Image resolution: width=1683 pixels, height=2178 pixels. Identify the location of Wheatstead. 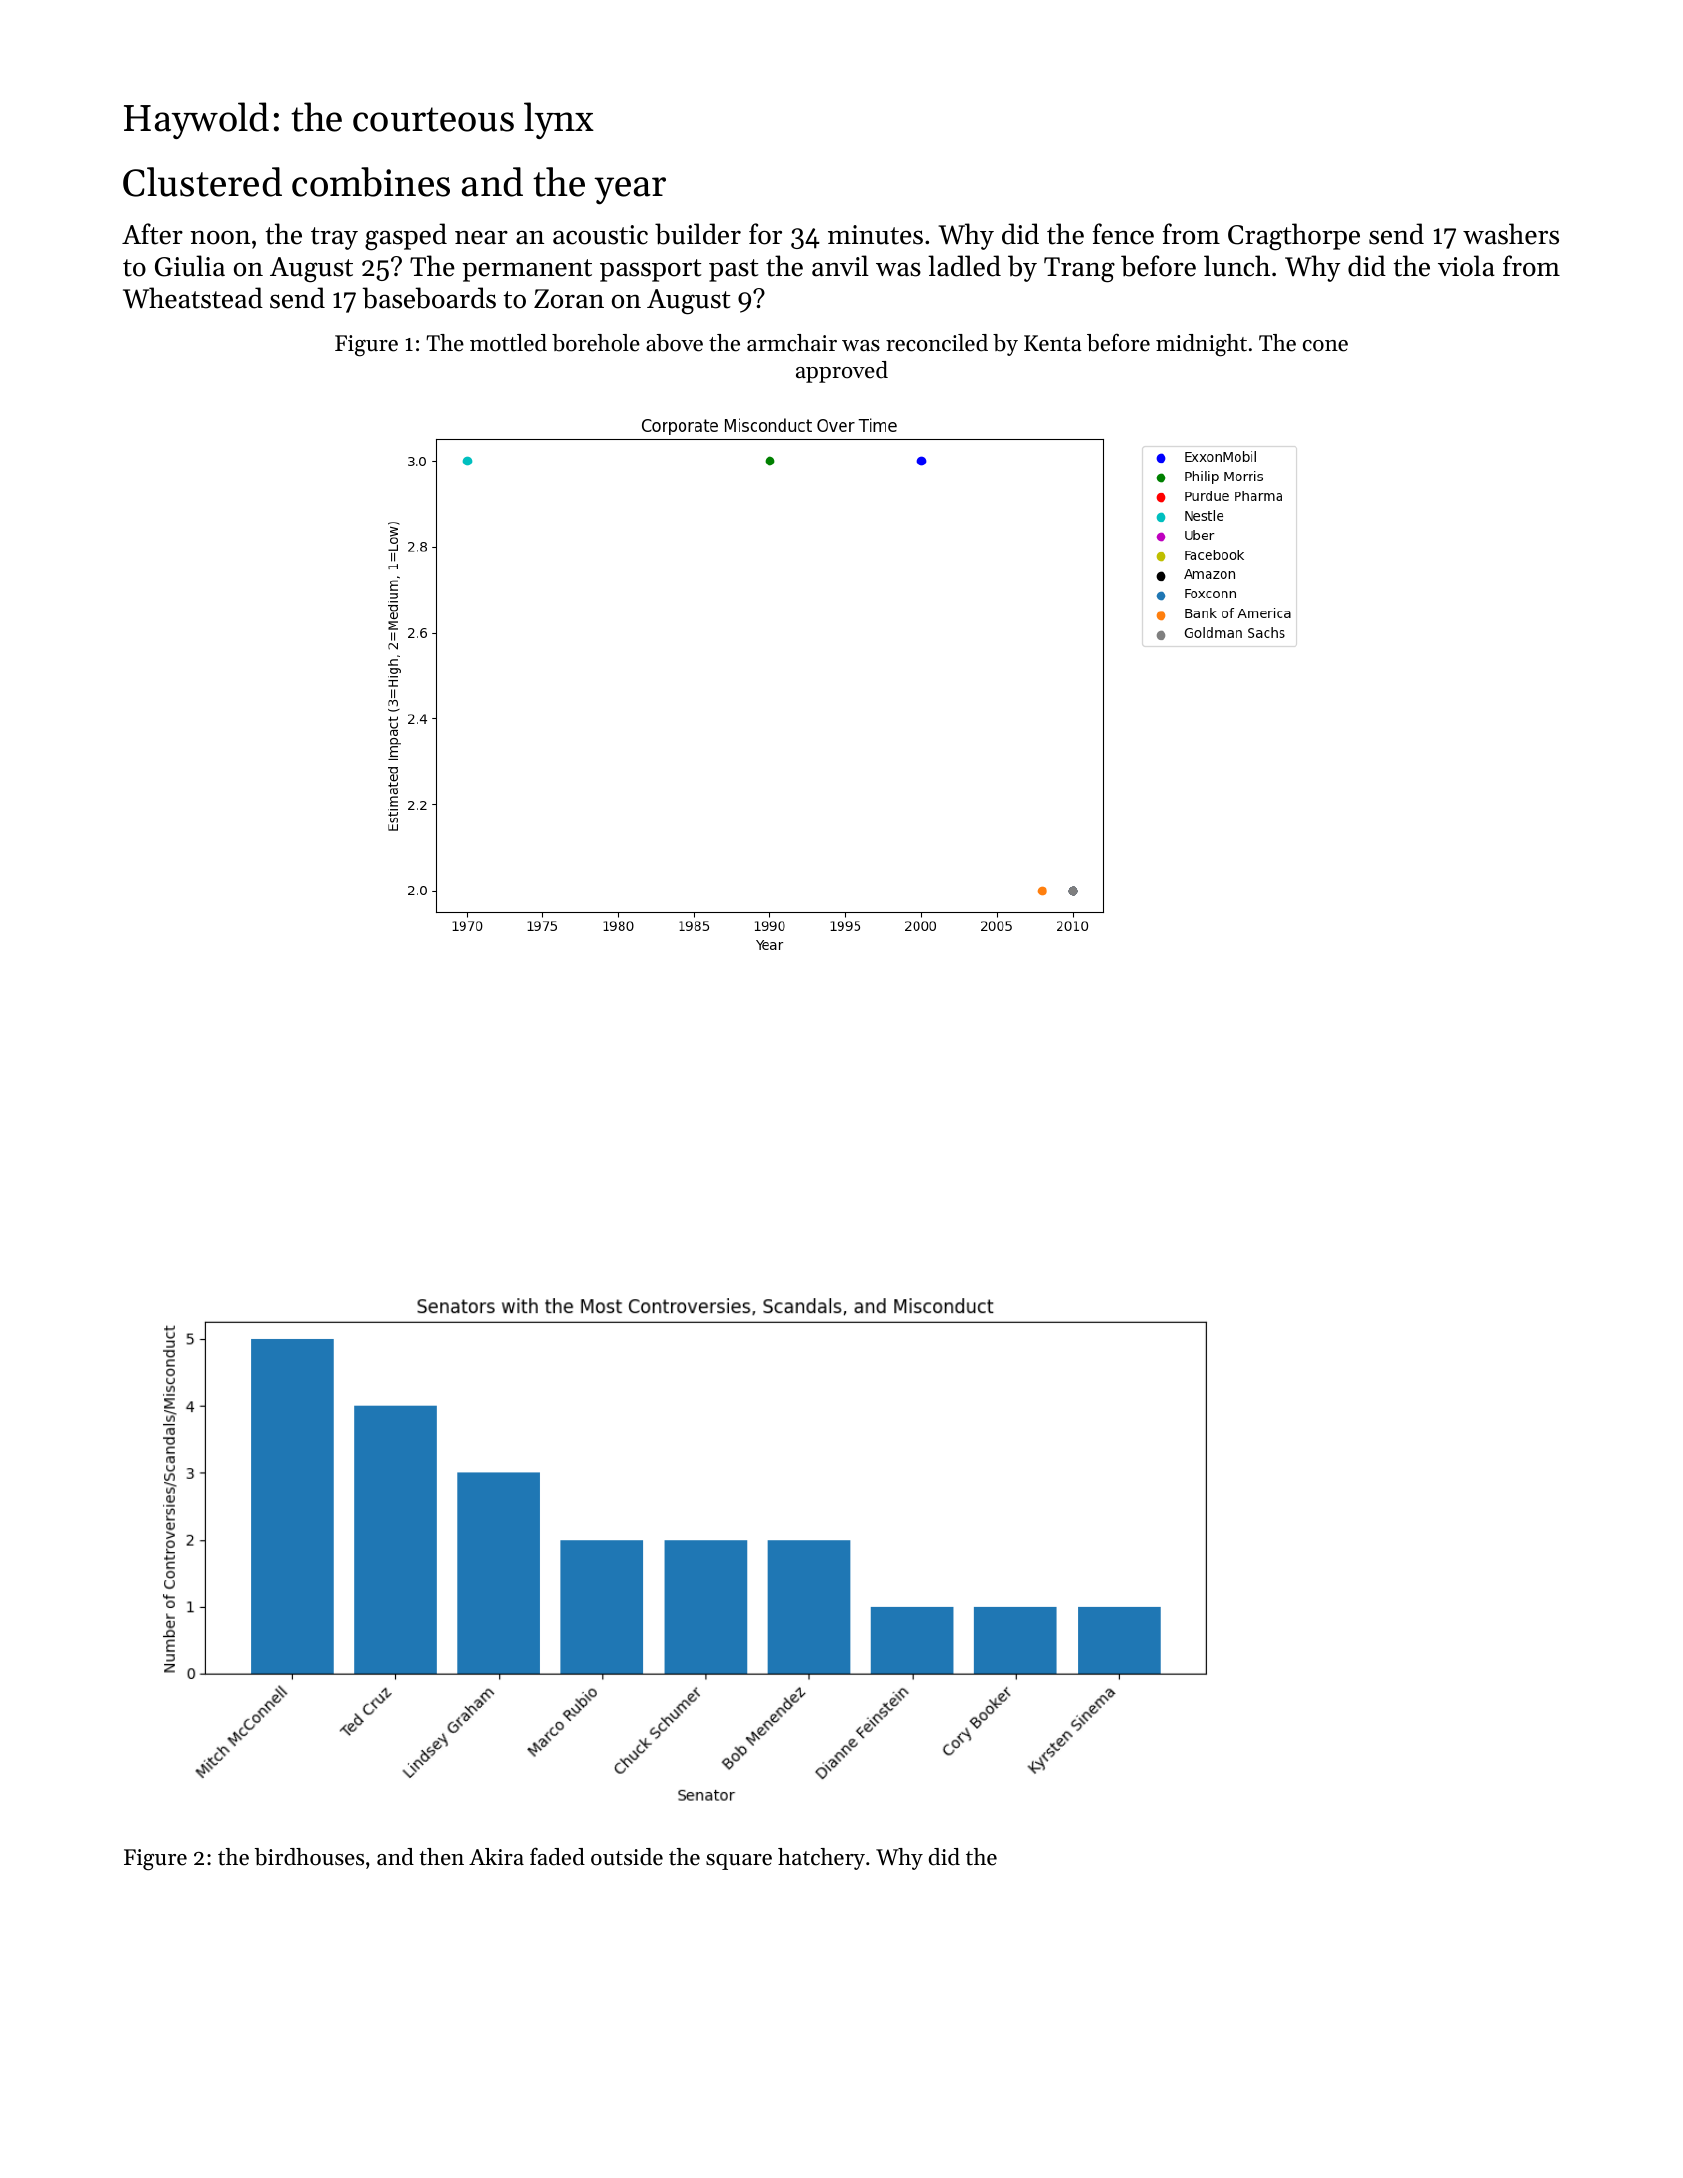
(193, 298).
